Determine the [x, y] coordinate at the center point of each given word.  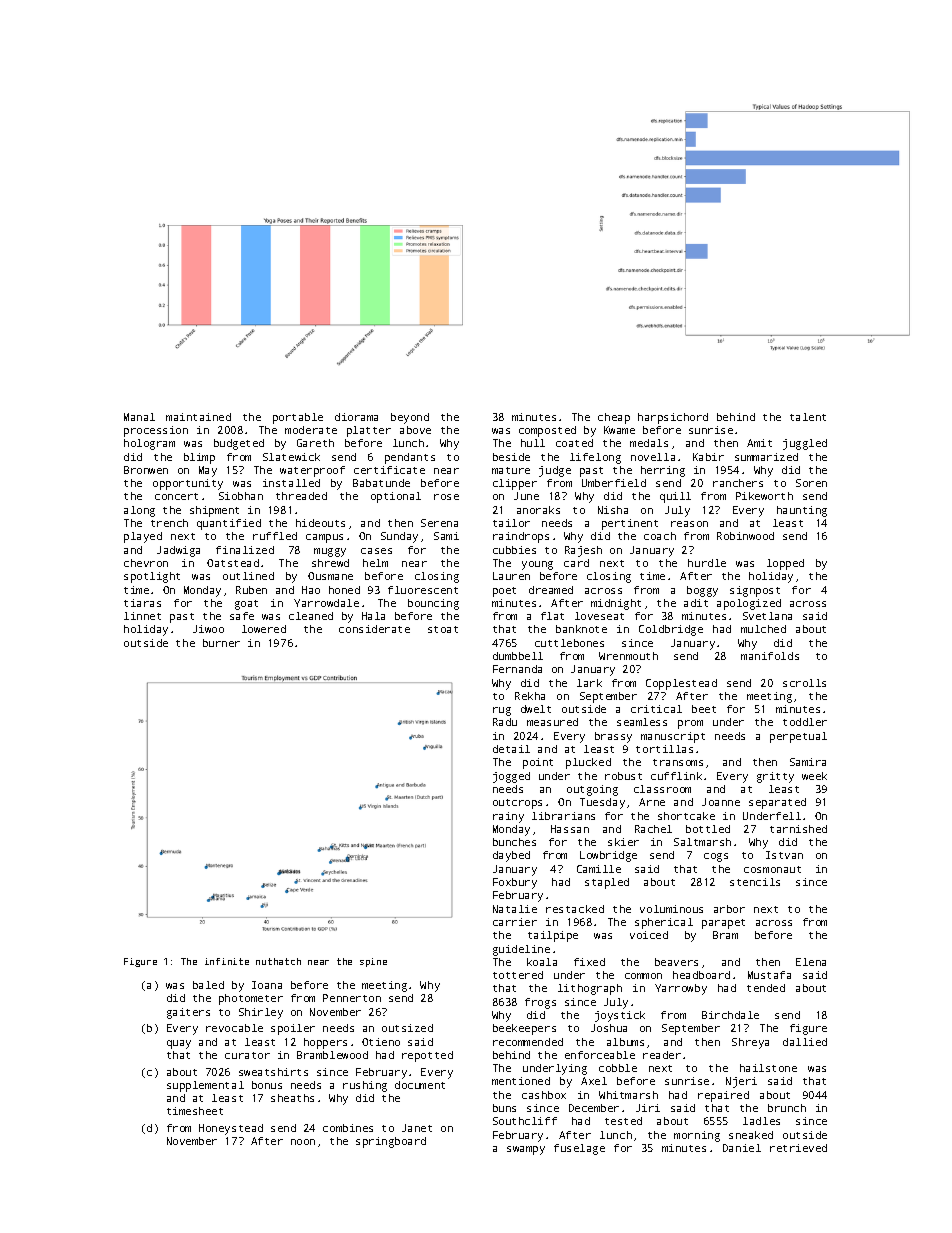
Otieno [381, 1042]
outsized [407, 1028]
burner [221, 643]
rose [446, 497]
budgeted [239, 444]
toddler [805, 722]
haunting [802, 511]
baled [208, 985]
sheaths [292, 1098]
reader [662, 1055]
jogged [511, 777]
